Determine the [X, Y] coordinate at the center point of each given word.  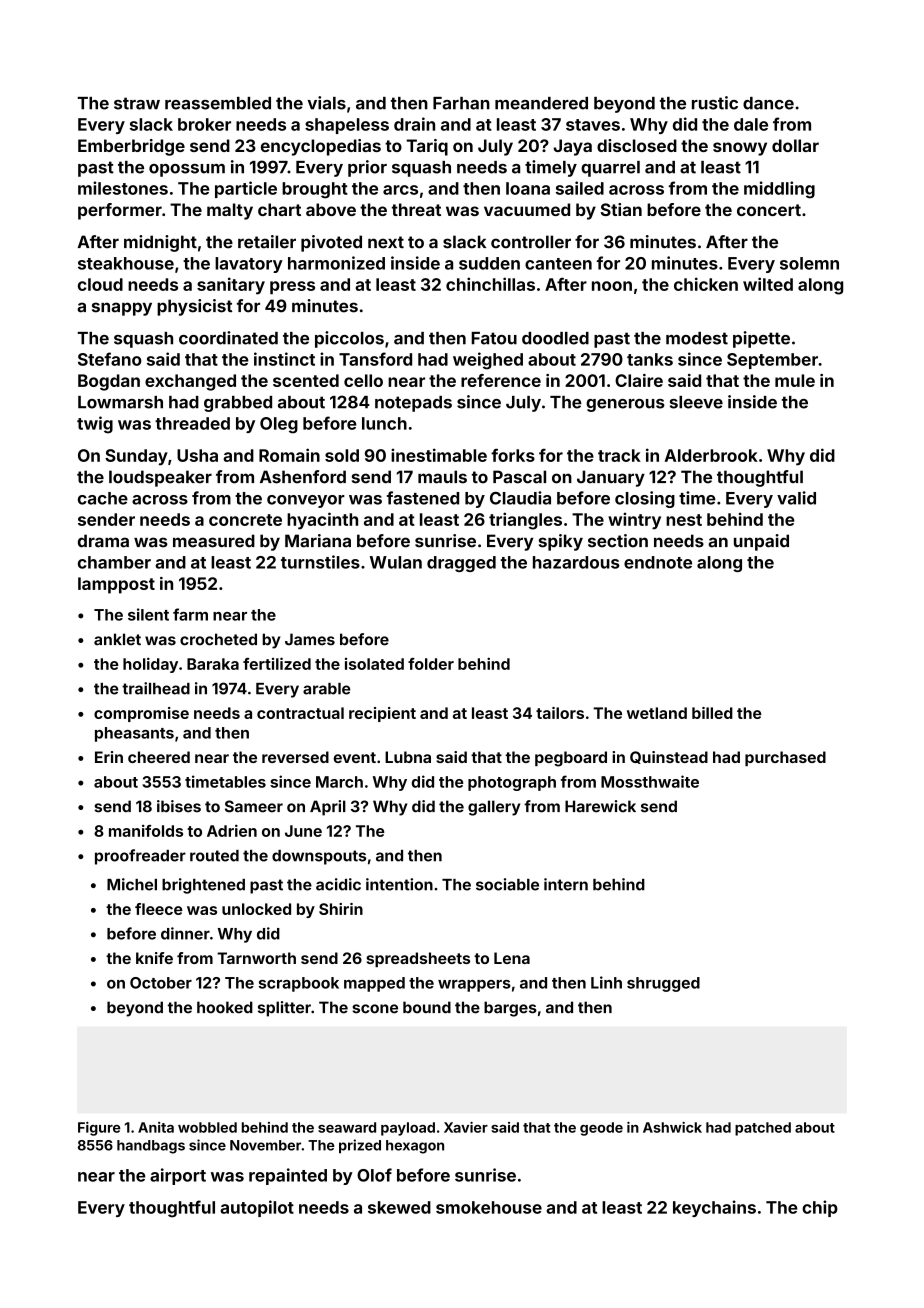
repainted [288, 1176]
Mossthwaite [650, 781]
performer [120, 211]
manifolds [146, 831]
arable [326, 689]
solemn [809, 263]
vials [326, 103]
